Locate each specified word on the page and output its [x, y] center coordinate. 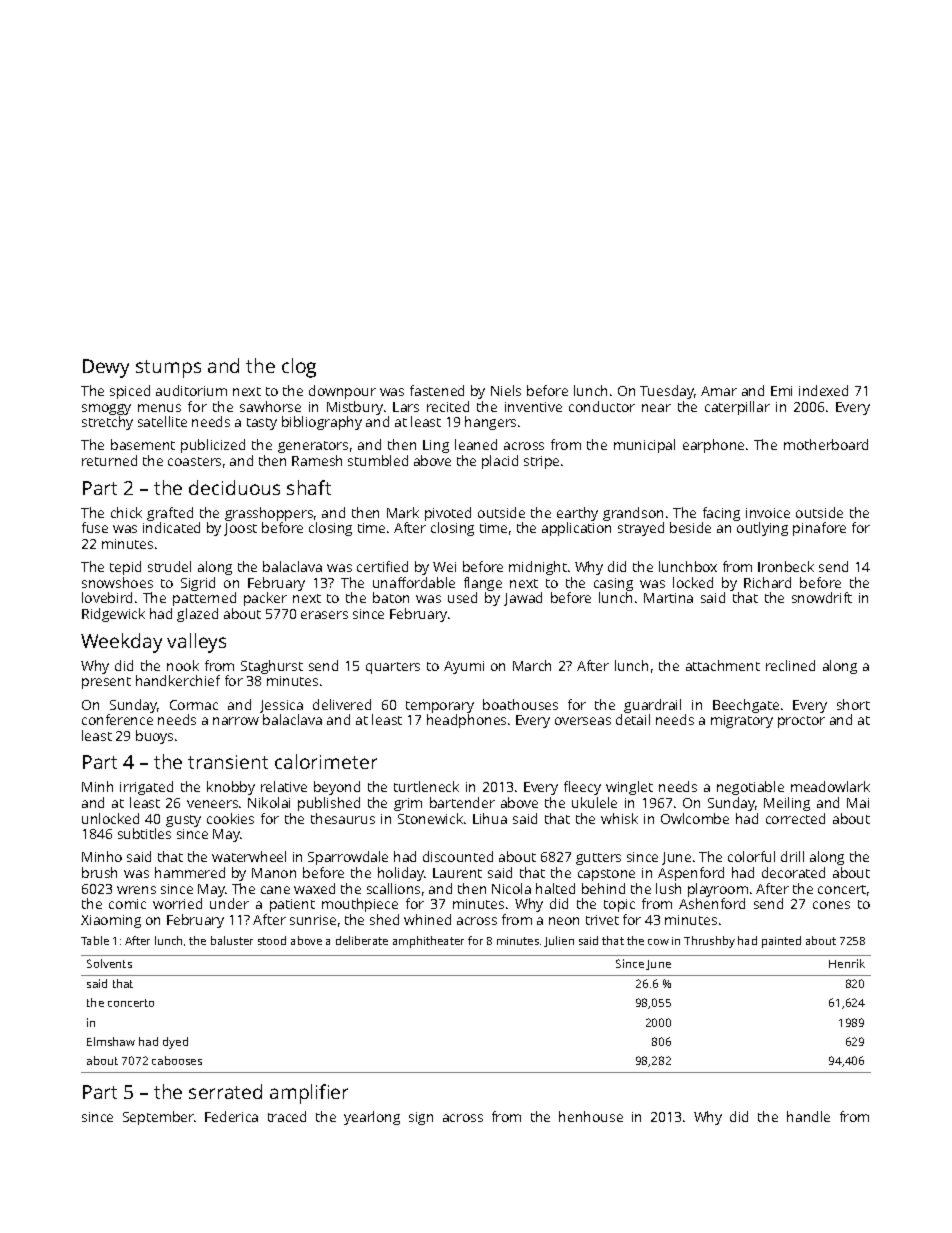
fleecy [582, 788]
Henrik [847, 963]
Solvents [109, 963]
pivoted [448, 514]
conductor [602, 406]
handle [808, 1116]
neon [564, 921]
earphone [713, 446]
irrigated [146, 788]
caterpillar [737, 408]
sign [421, 1118]
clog [299, 368]
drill [792, 856]
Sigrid [198, 584]
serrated [225, 1091]
